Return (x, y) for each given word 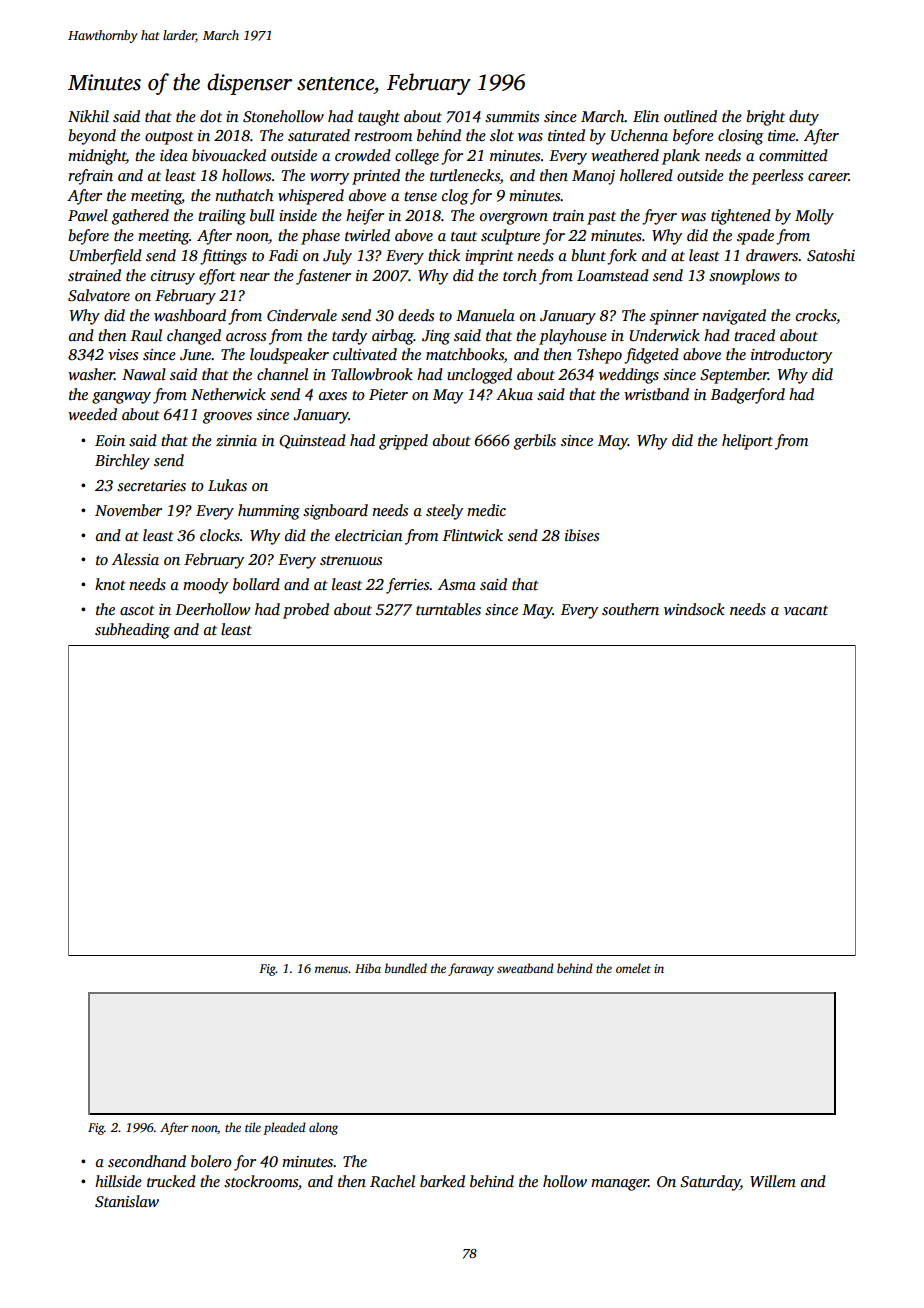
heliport (747, 442)
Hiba (368, 968)
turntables (448, 609)
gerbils (535, 442)
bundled (406, 968)
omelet (633, 968)
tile (253, 1127)
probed (306, 611)
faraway (471, 969)
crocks (816, 315)
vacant (806, 610)
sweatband (525, 968)
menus (331, 969)
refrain (90, 177)
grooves (227, 418)
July (337, 257)
